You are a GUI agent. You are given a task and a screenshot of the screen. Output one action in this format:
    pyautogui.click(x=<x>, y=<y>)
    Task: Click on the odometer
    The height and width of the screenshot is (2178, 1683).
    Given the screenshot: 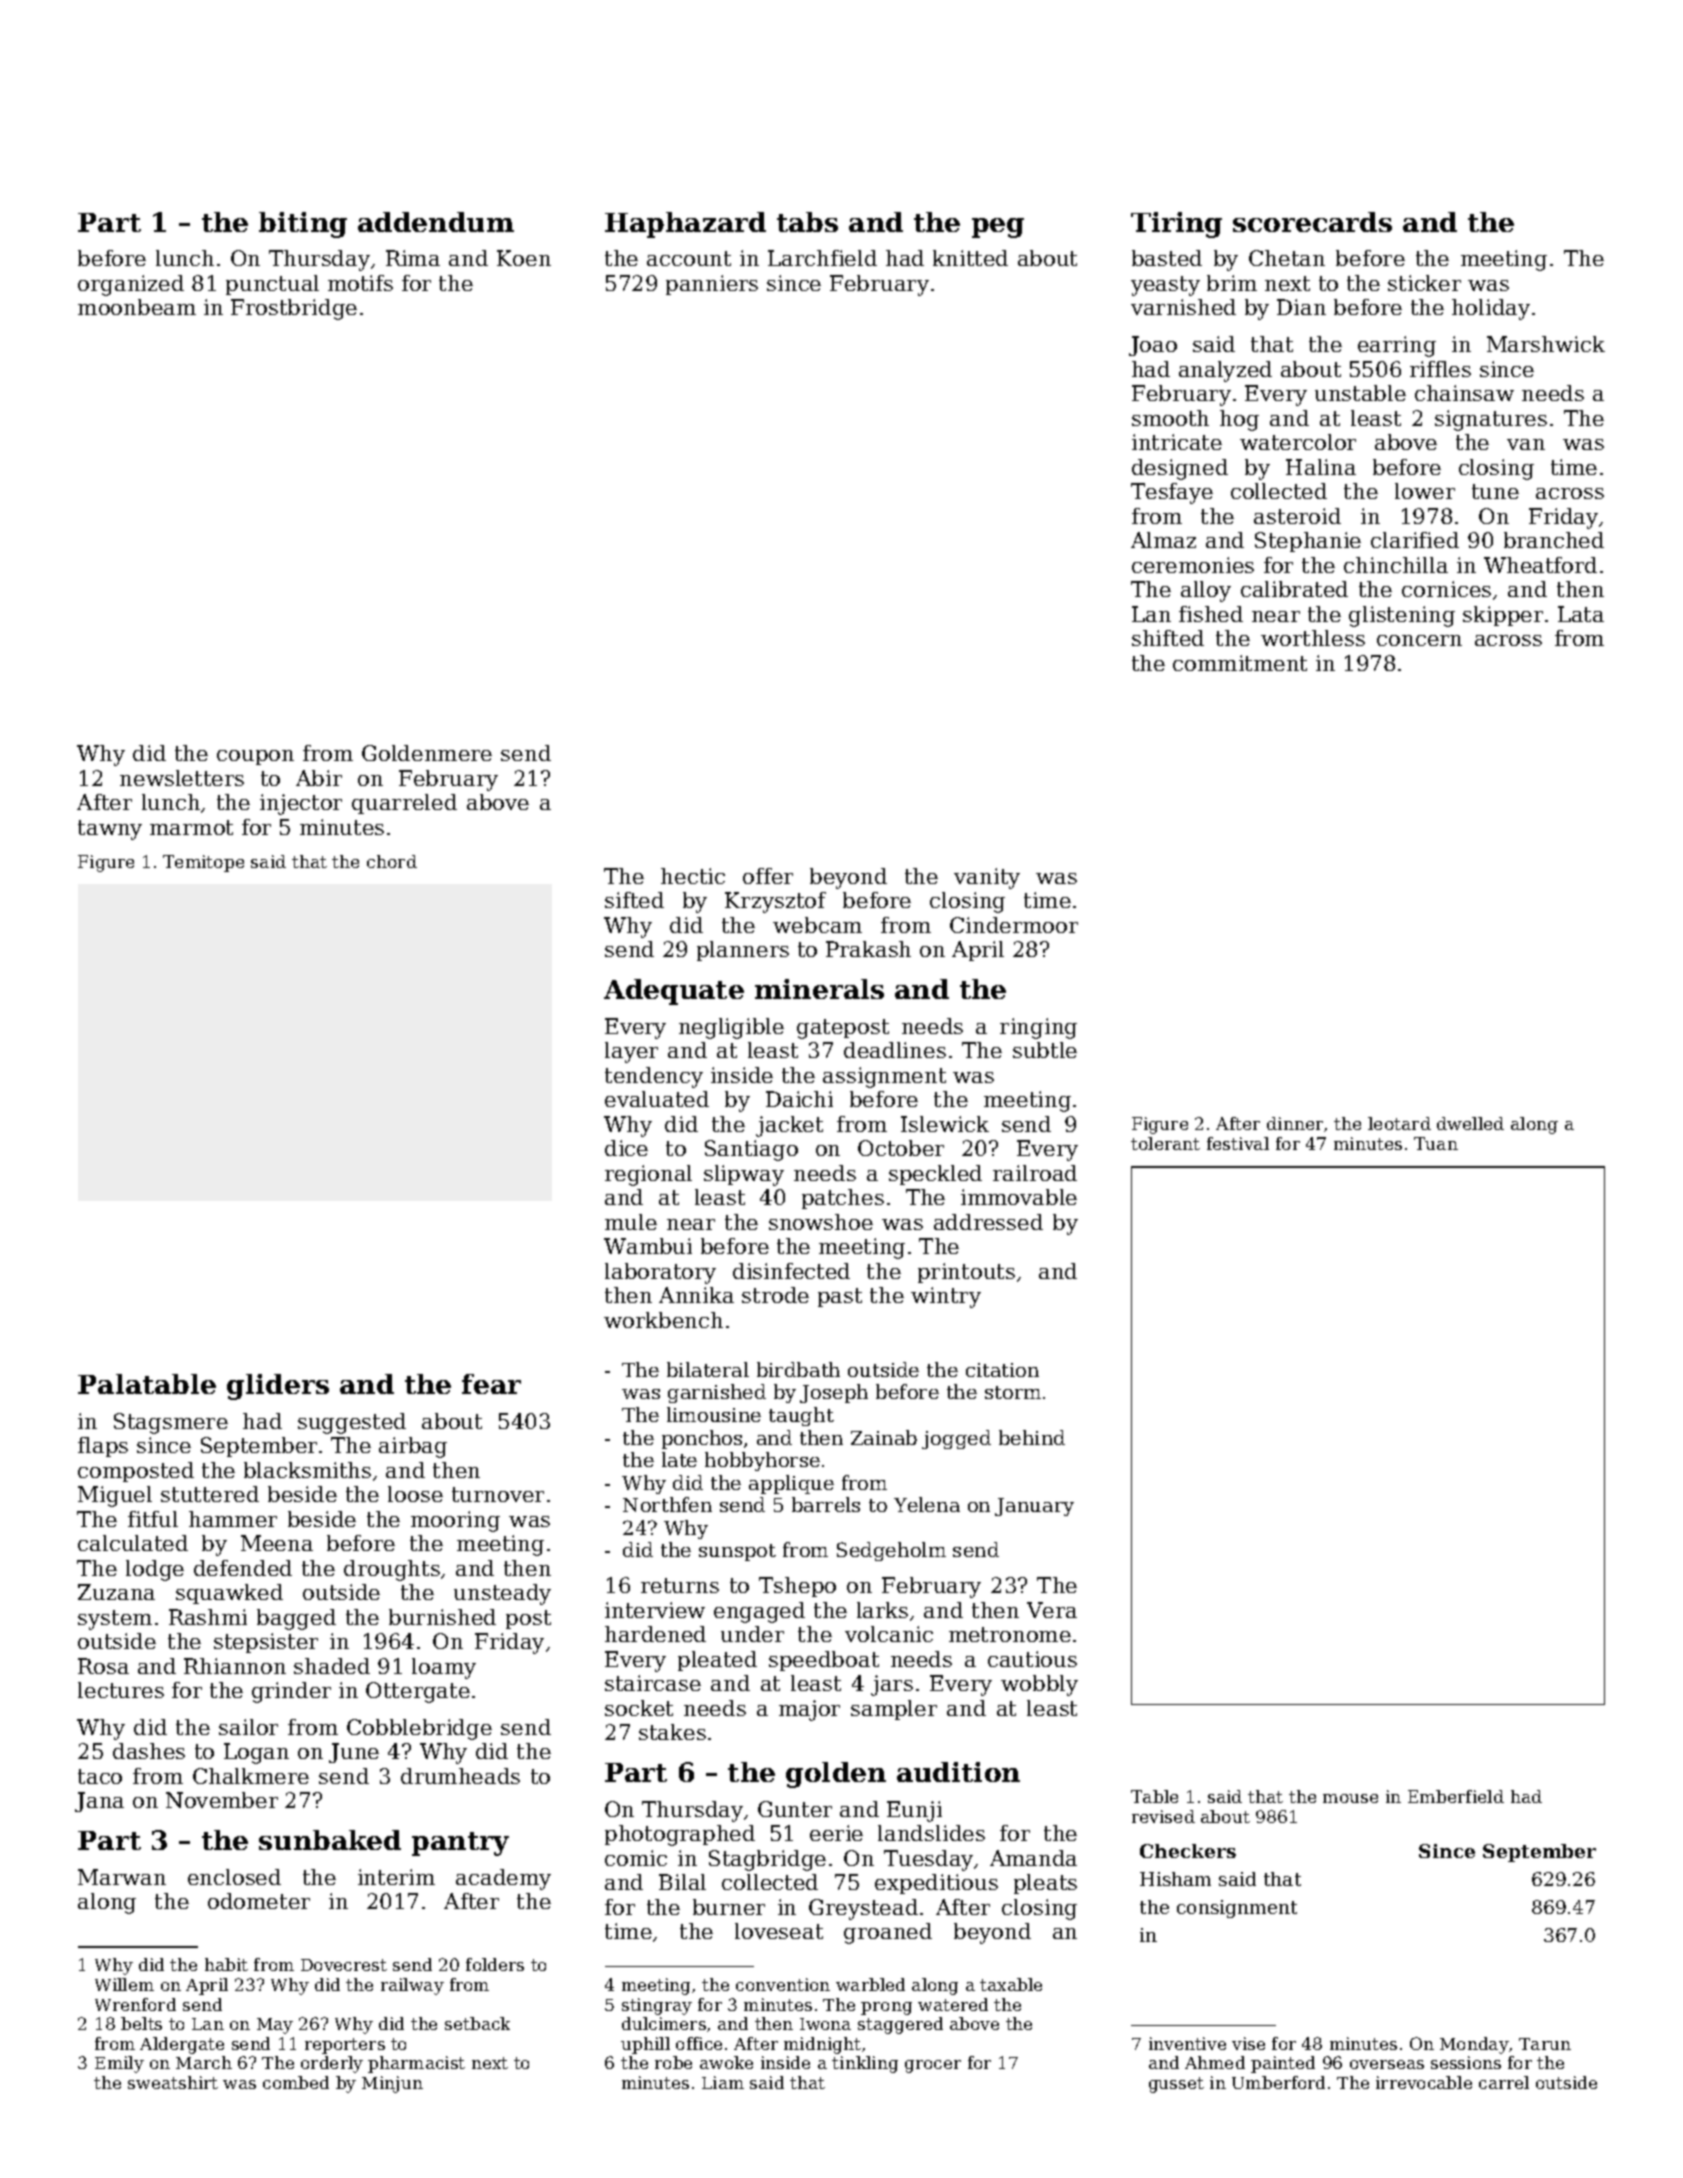 What is the action you would take?
    pyautogui.click(x=259, y=1901)
